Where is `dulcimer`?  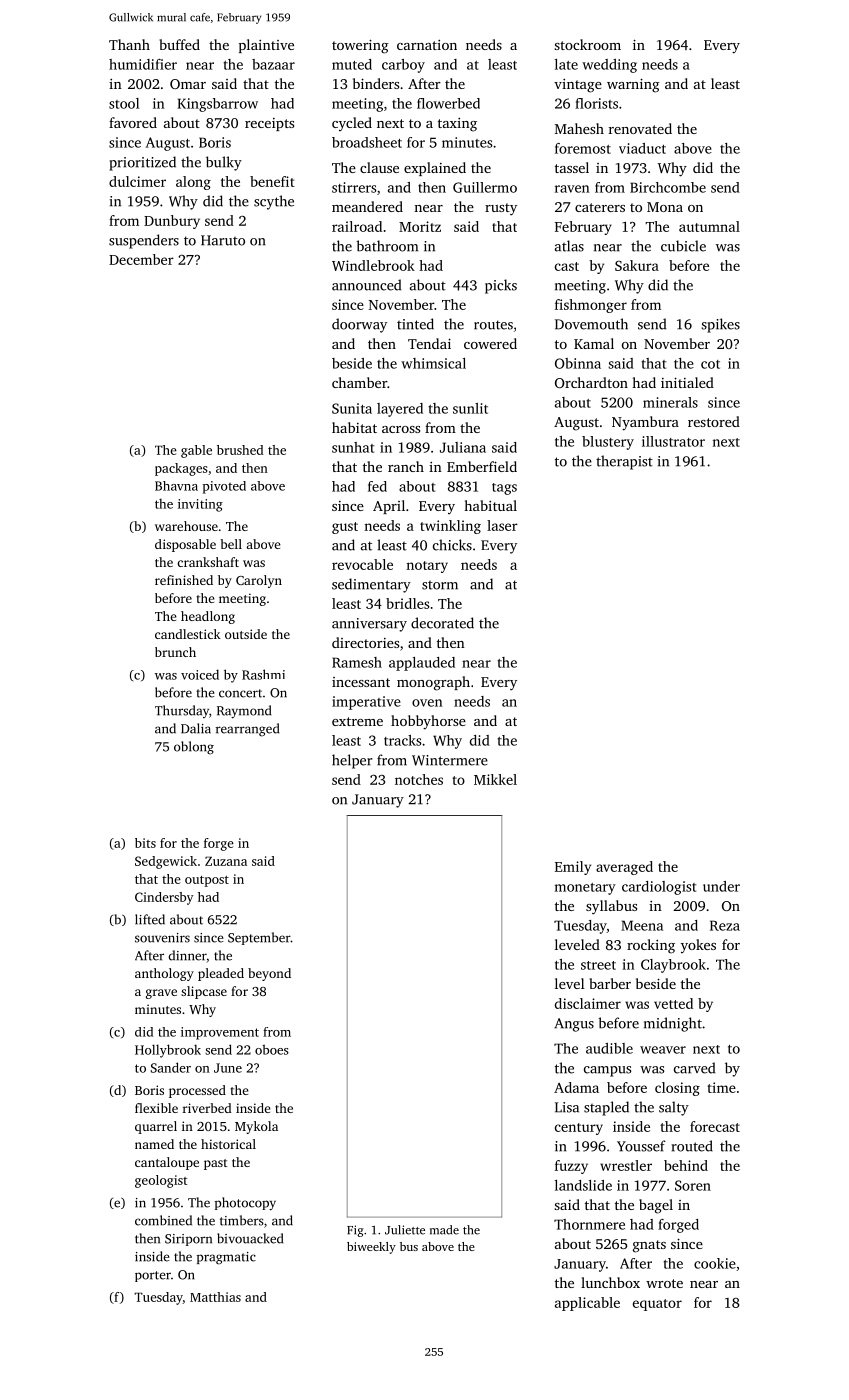
dulcimer is located at coordinates (137, 181).
